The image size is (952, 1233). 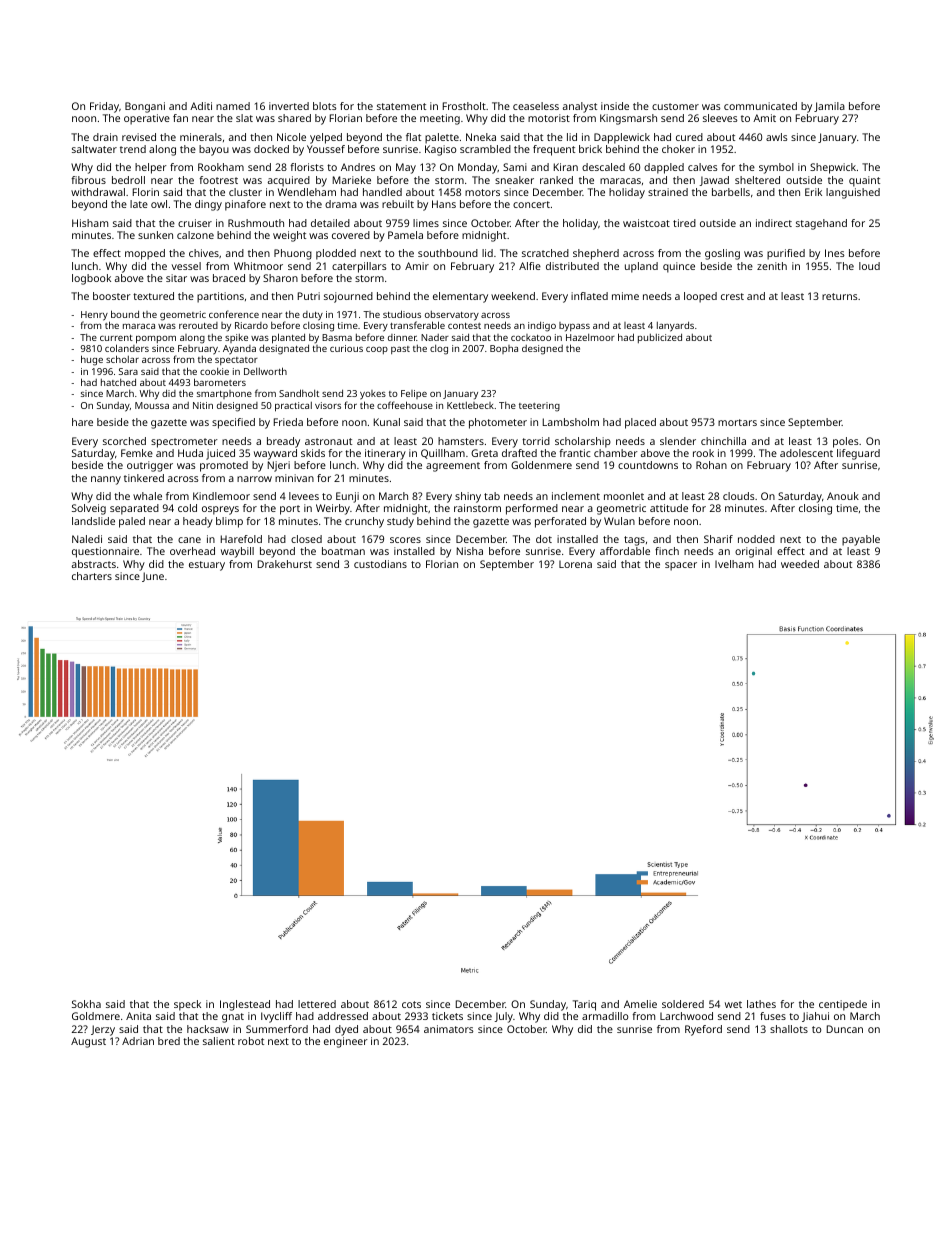 What do you see at coordinates (813, 192) in the screenshot?
I see `Erik` at bounding box center [813, 192].
